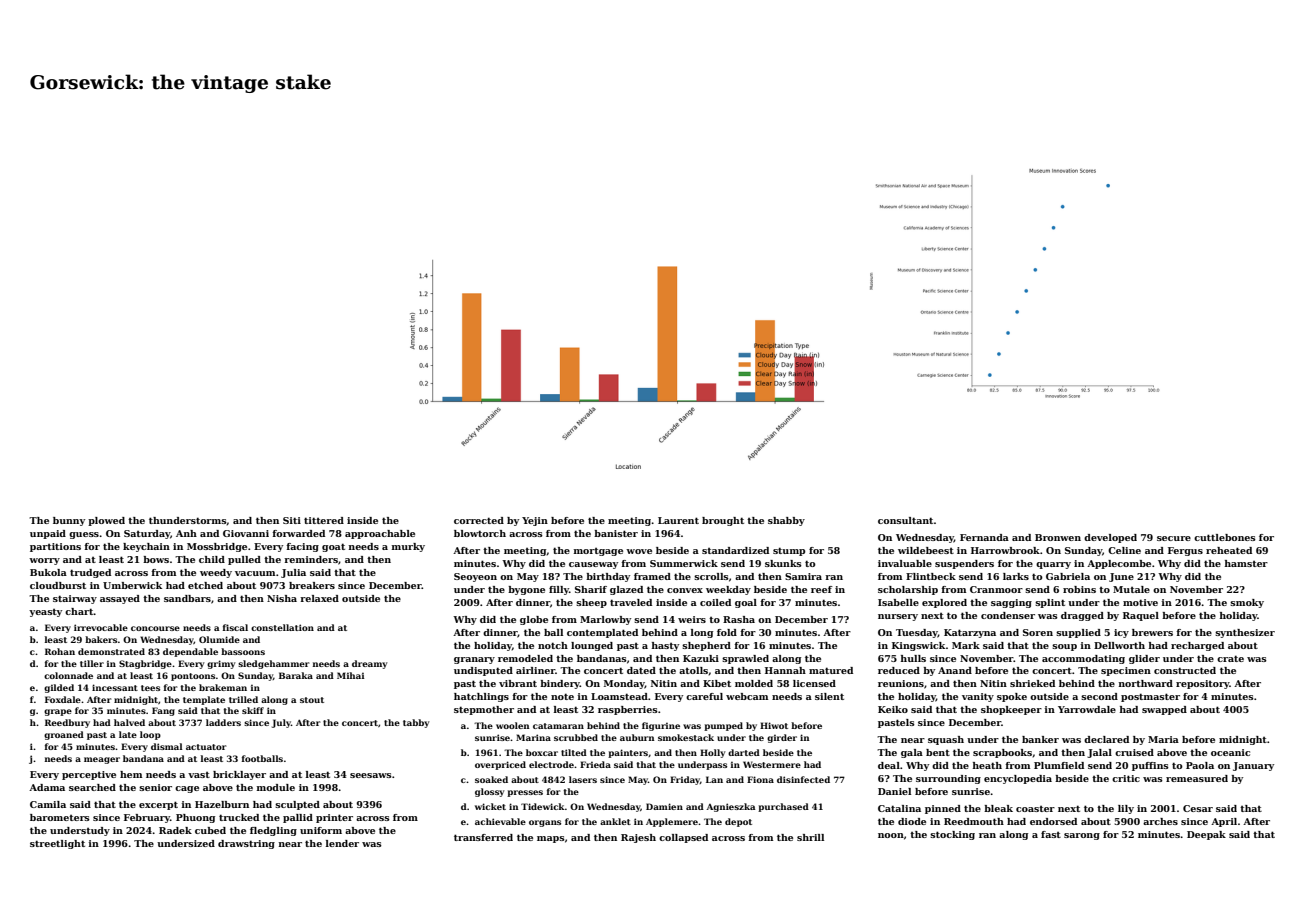 This image has height=924, width=1308. Describe the element at coordinates (1110, 538) in the image. I see `developed` at that location.
